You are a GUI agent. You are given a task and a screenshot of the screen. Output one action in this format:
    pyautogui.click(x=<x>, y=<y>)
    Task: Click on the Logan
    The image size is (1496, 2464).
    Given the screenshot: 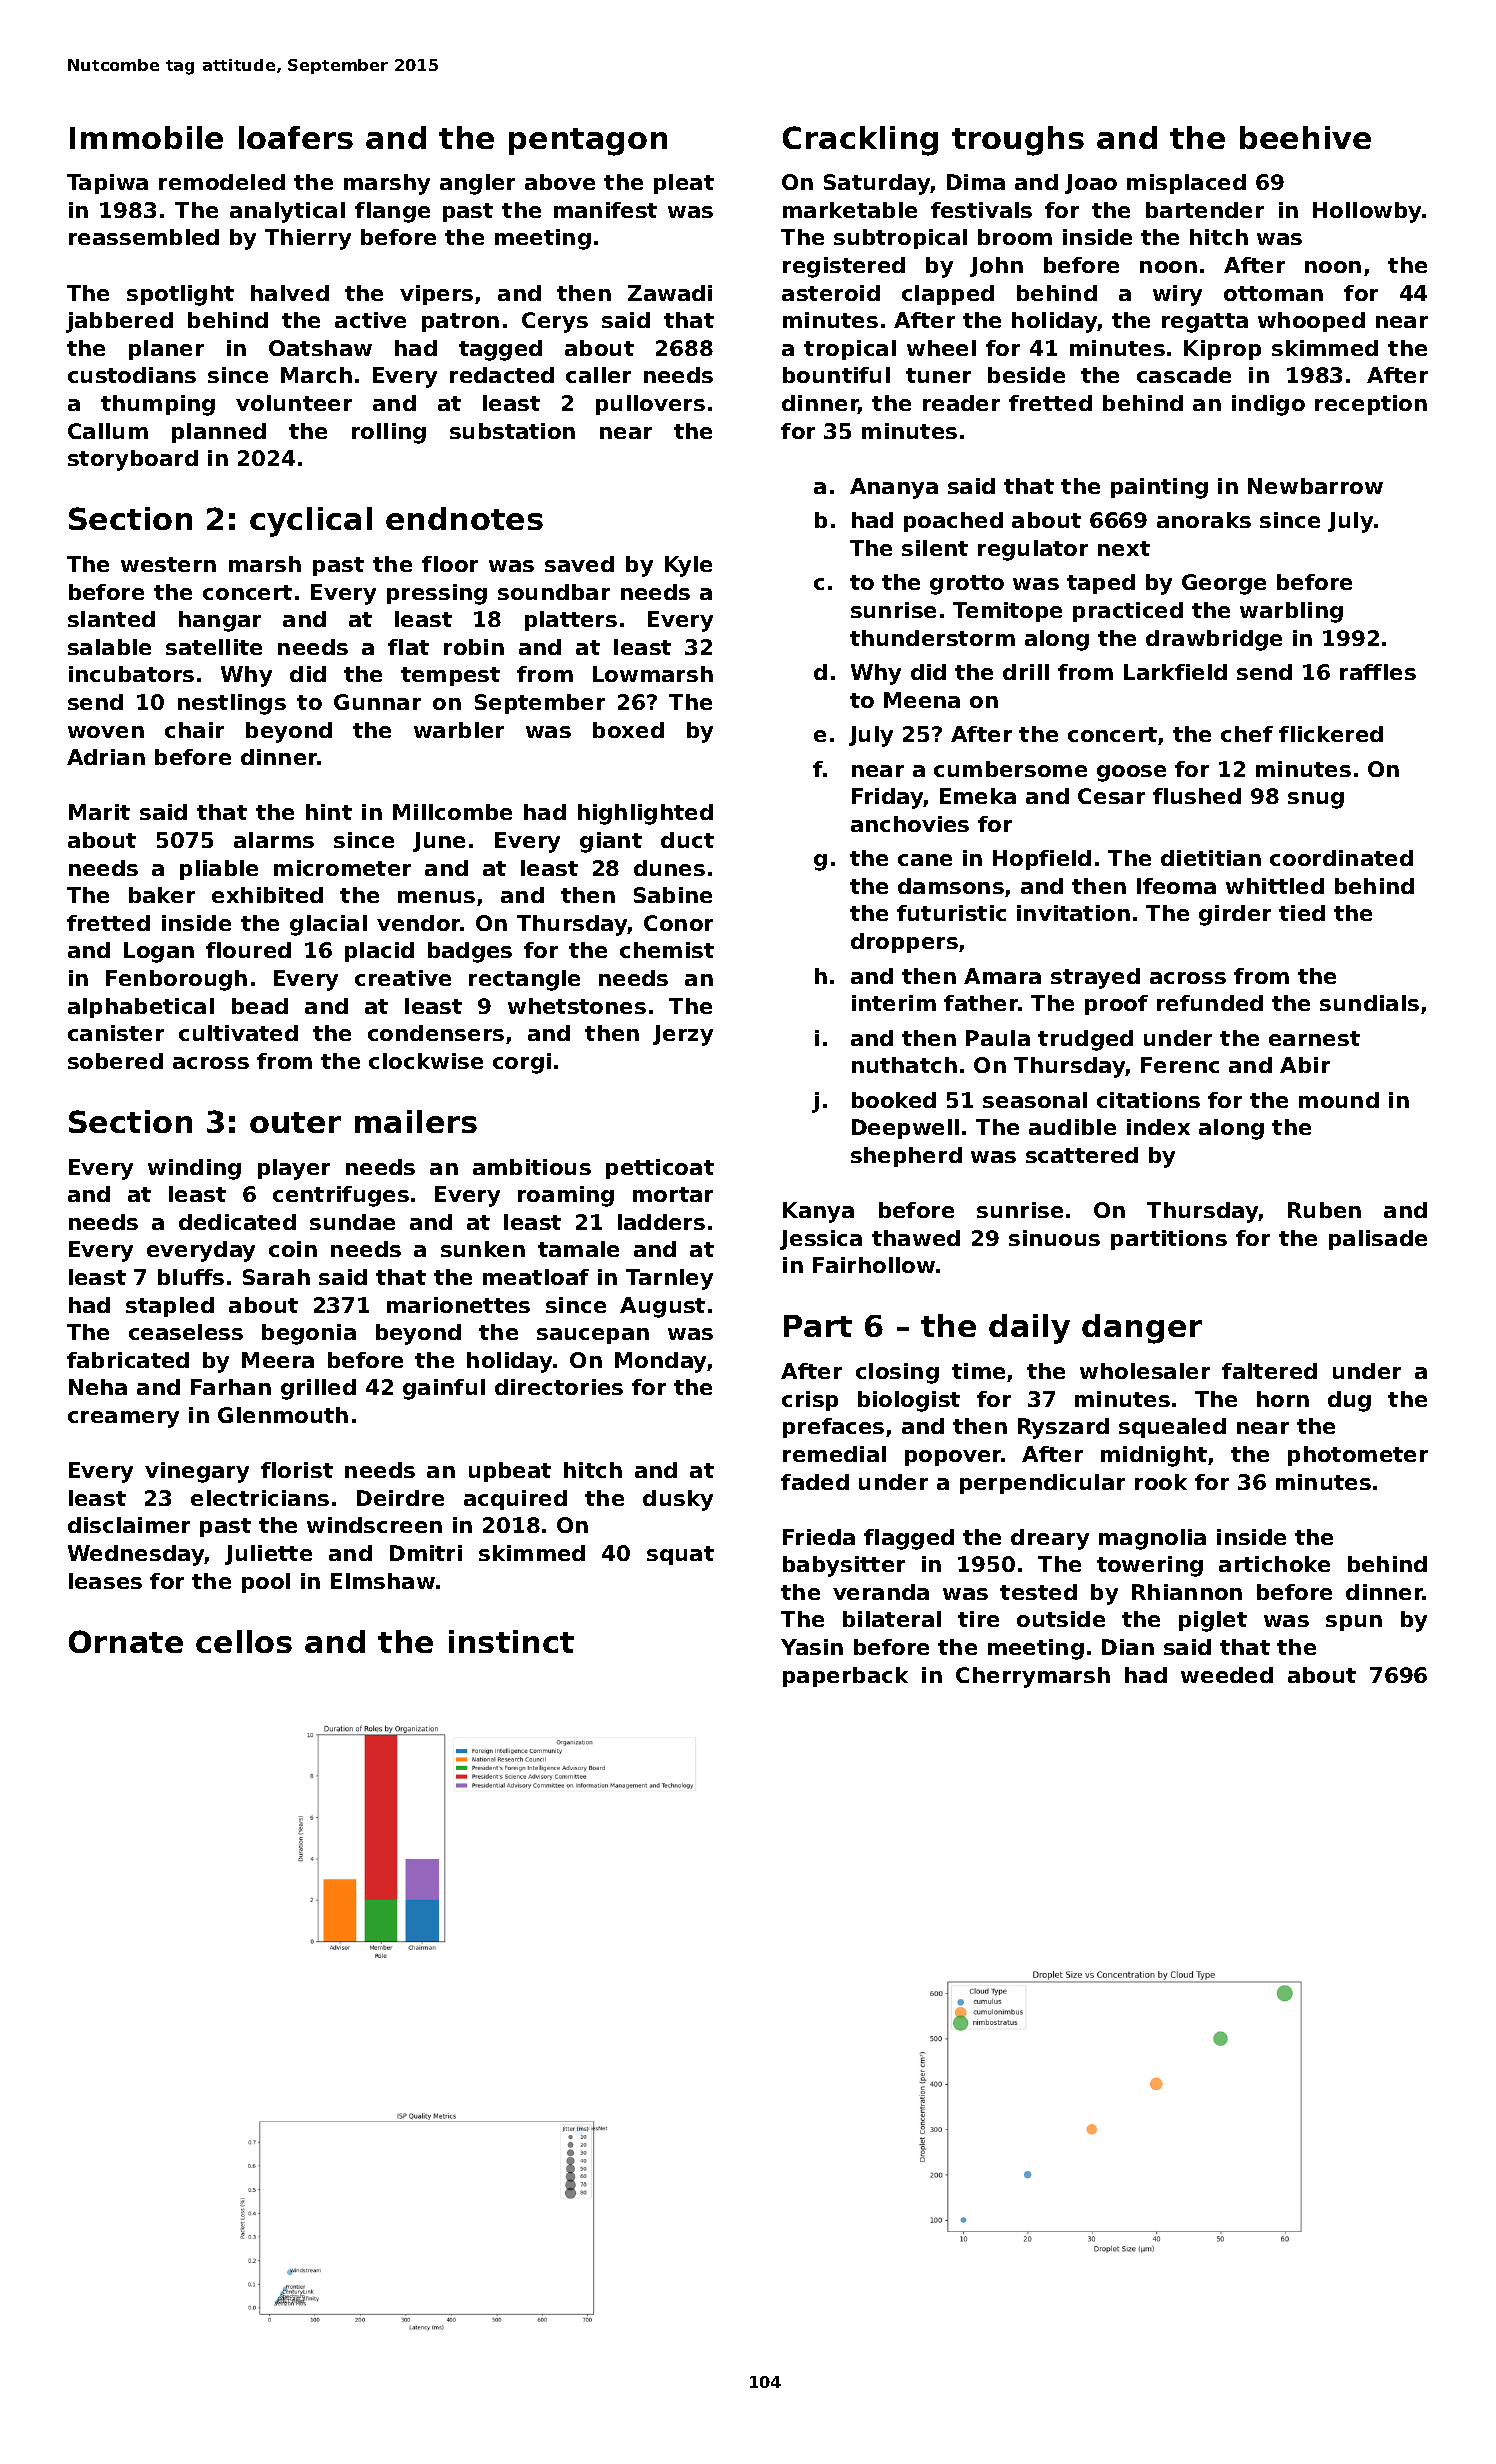 What is the action you would take?
    pyautogui.click(x=159, y=952)
